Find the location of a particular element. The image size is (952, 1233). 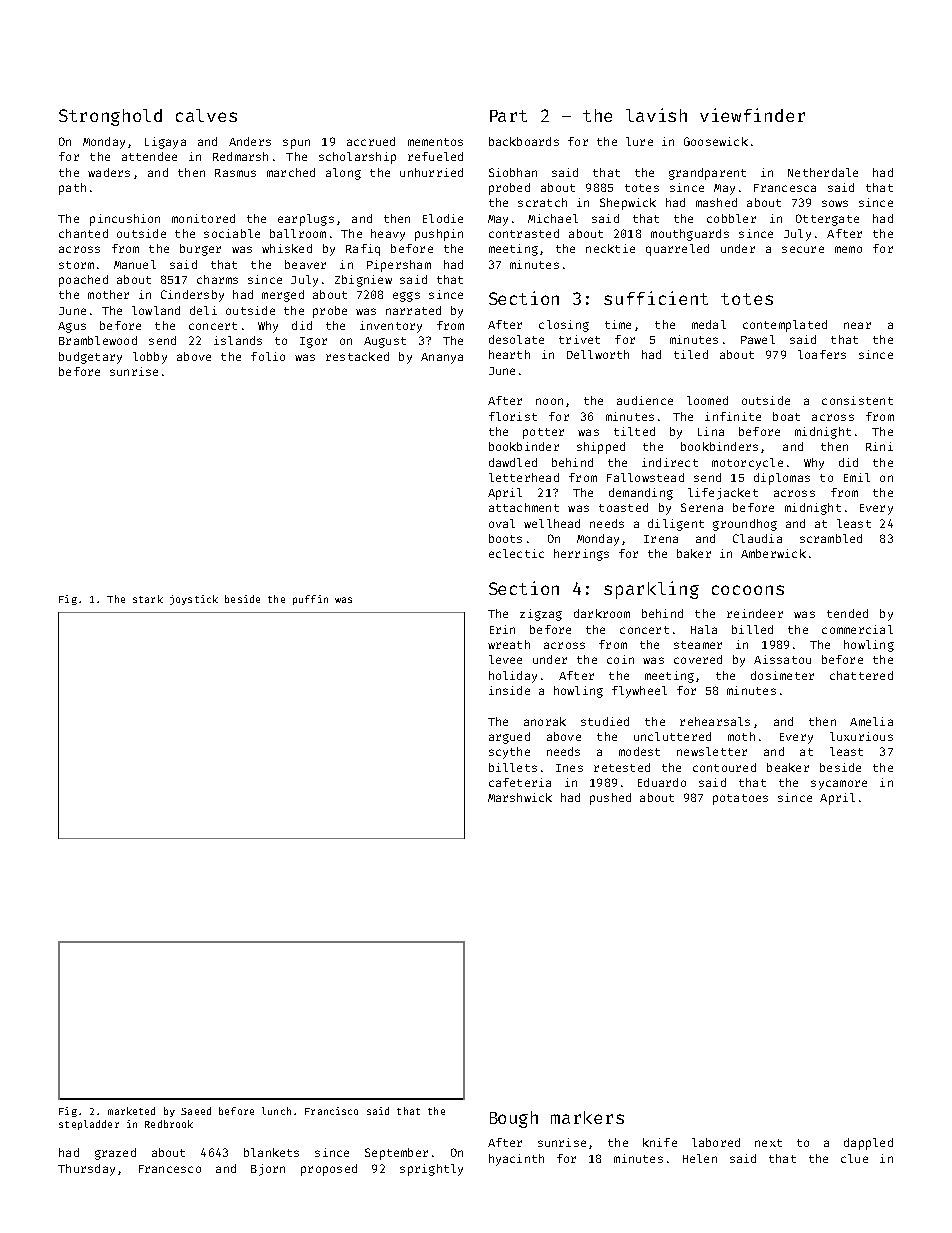

herrings is located at coordinates (581, 555).
